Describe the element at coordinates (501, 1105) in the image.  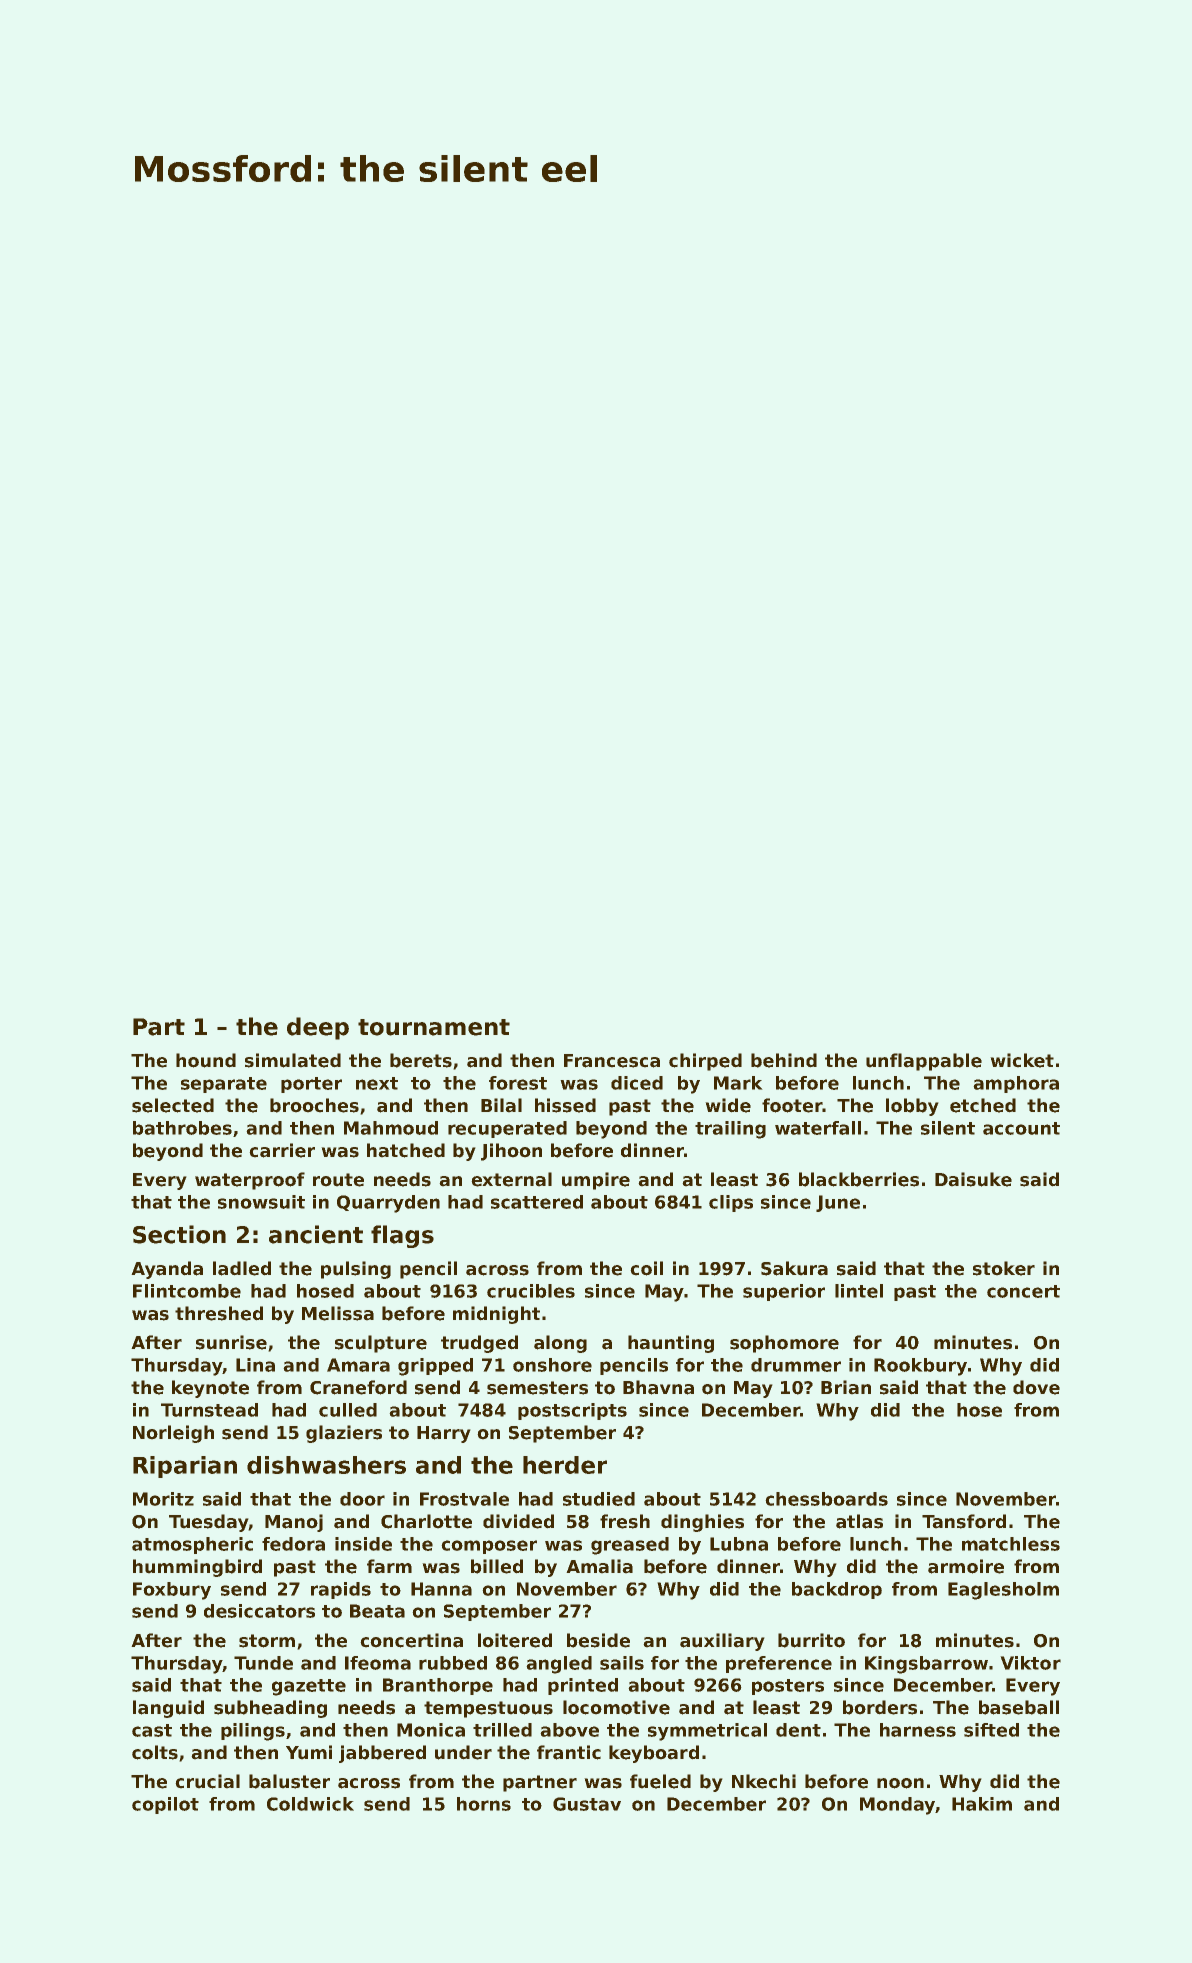
I see `Bilal` at that location.
